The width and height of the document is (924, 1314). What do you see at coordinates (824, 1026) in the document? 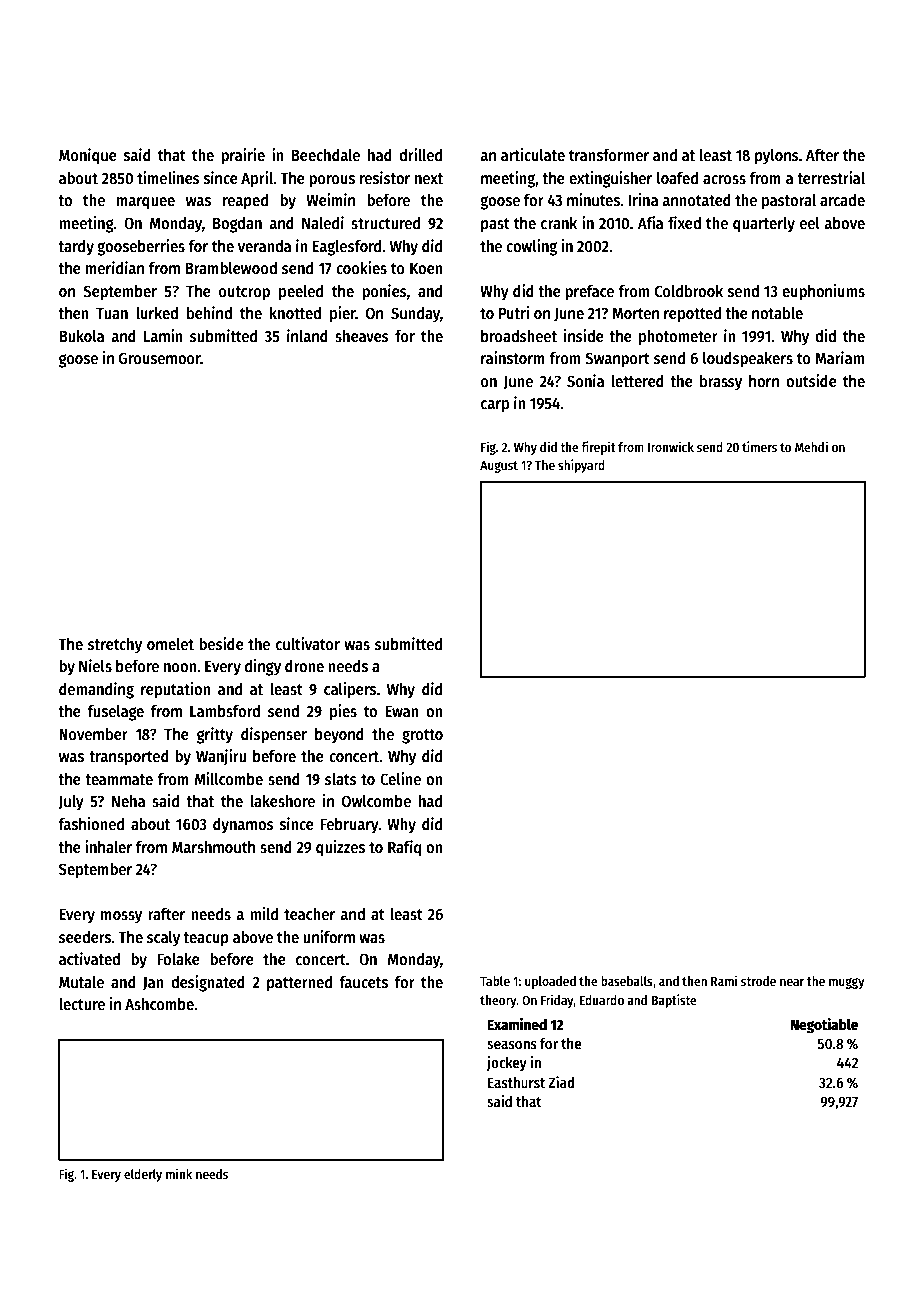
I see `Negotiable` at bounding box center [824, 1026].
